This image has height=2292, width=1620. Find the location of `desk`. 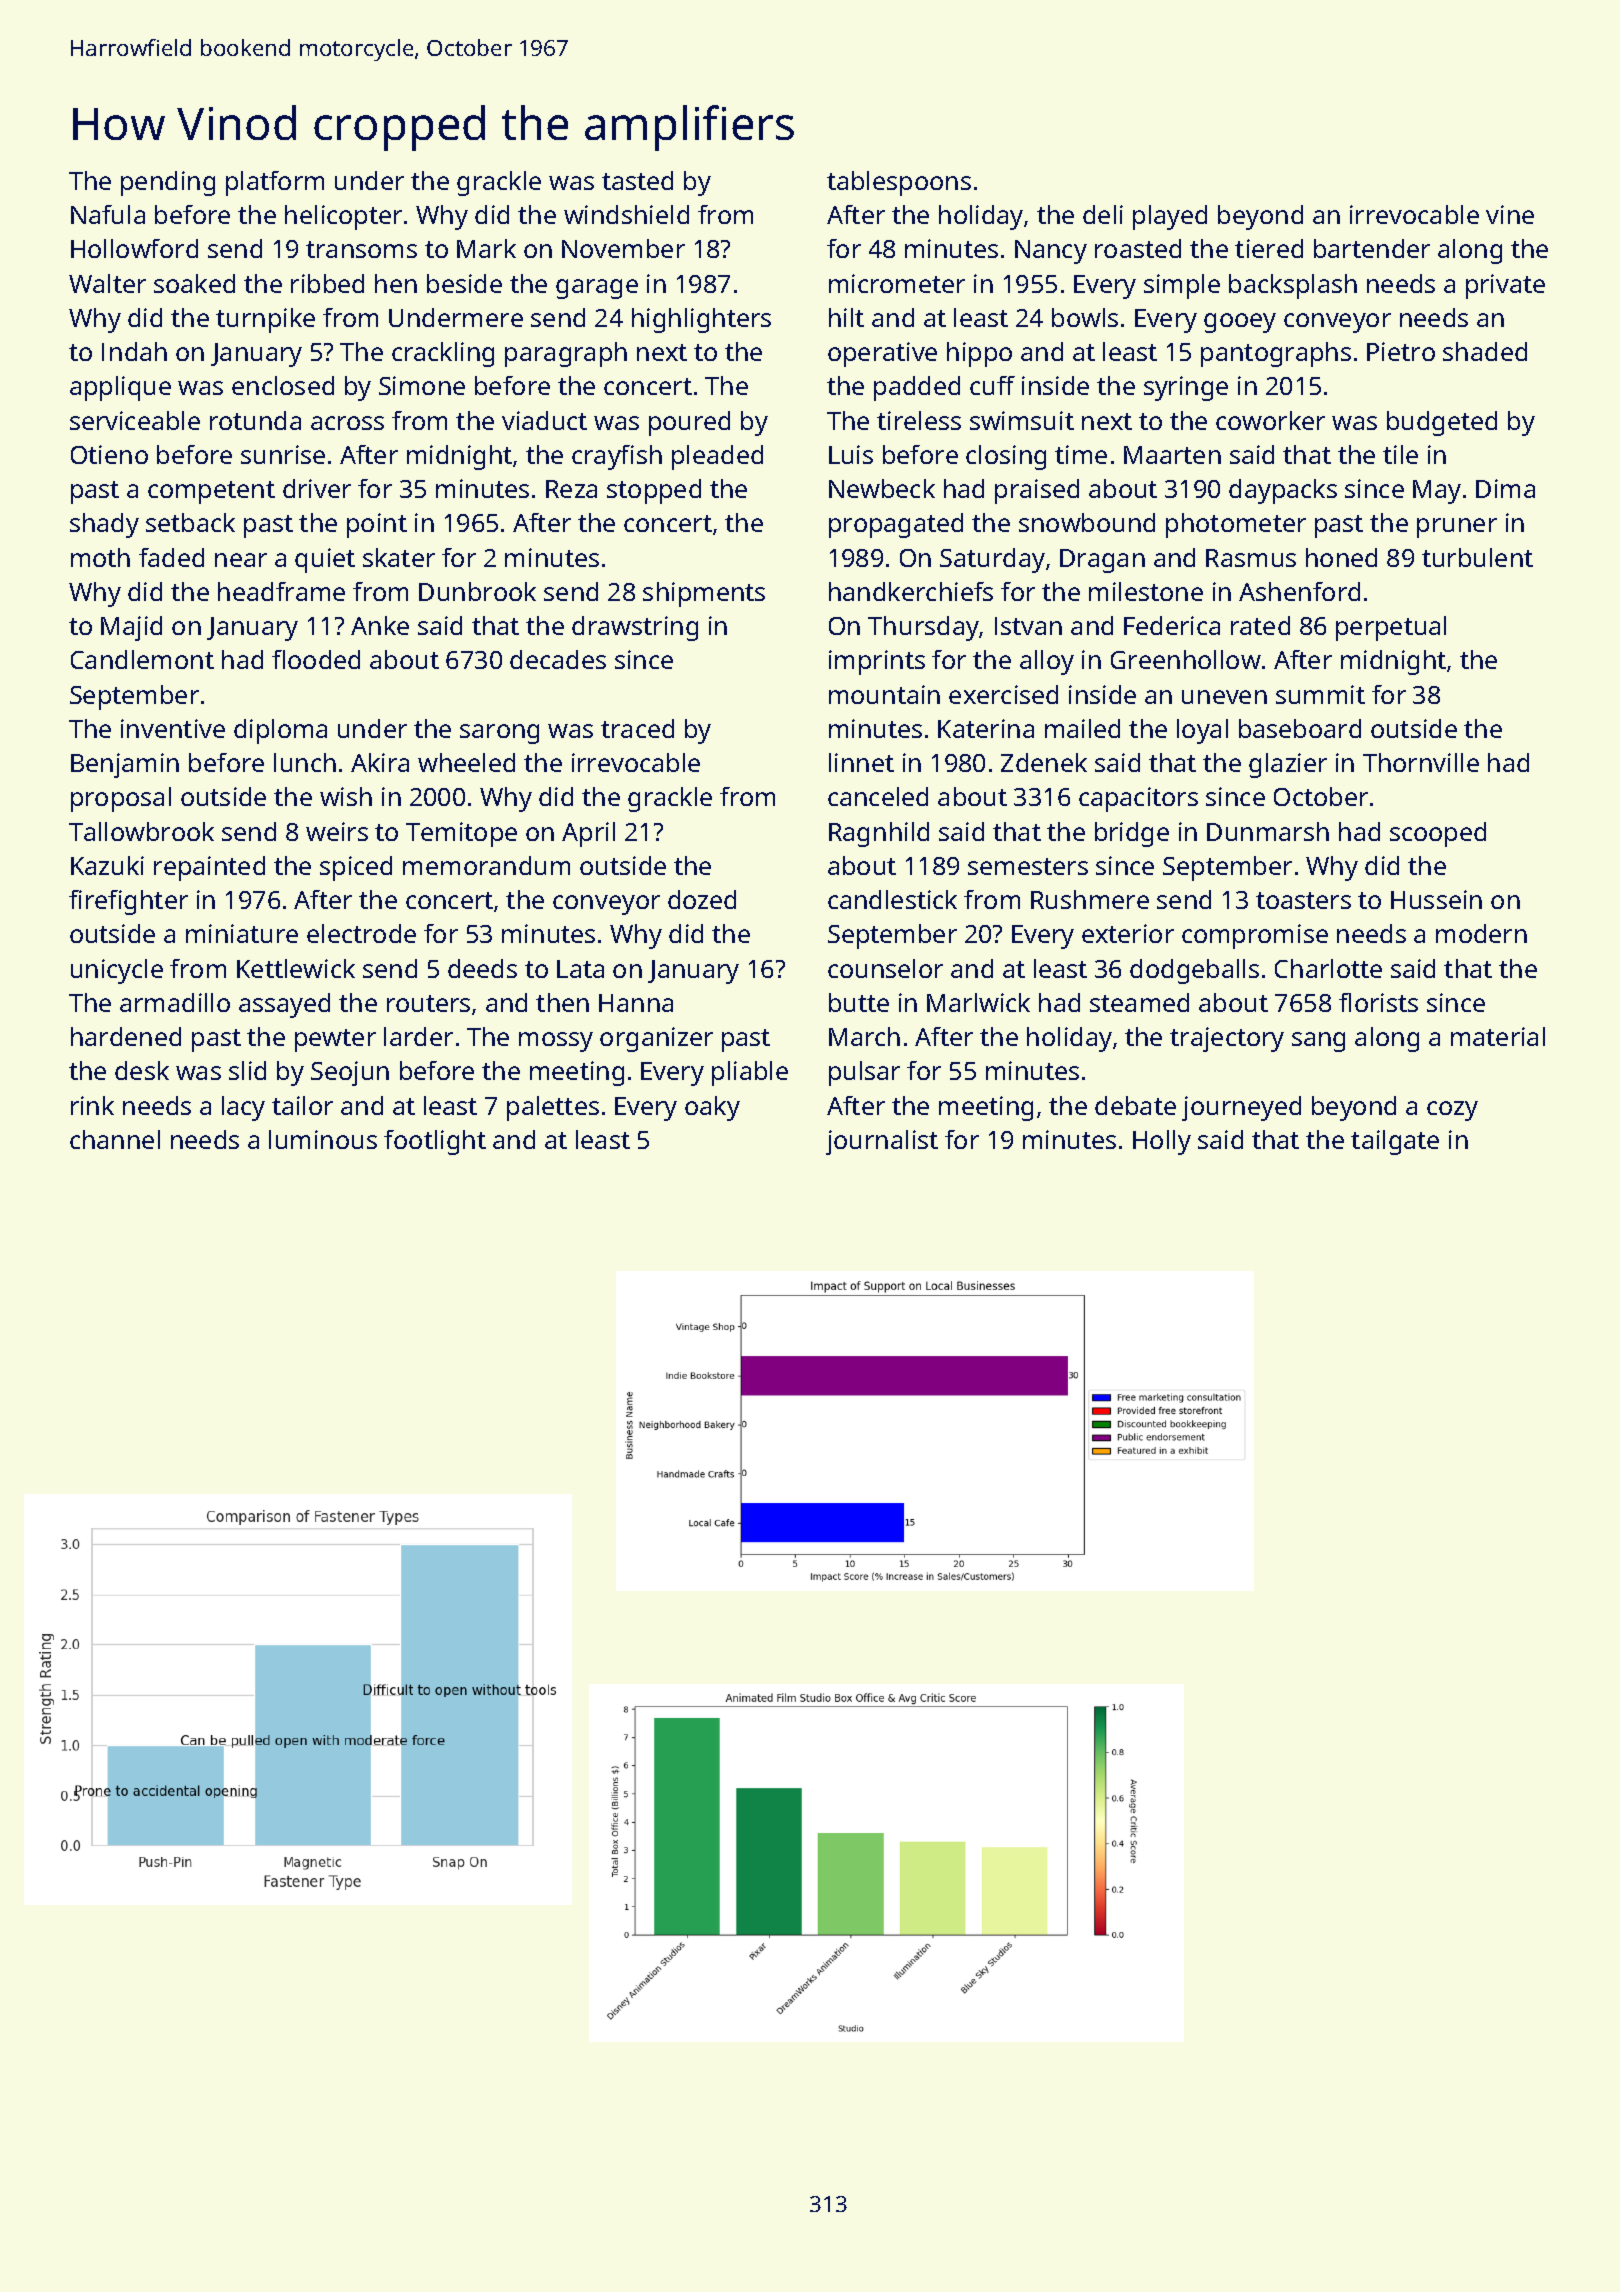

desk is located at coordinates (142, 1070).
